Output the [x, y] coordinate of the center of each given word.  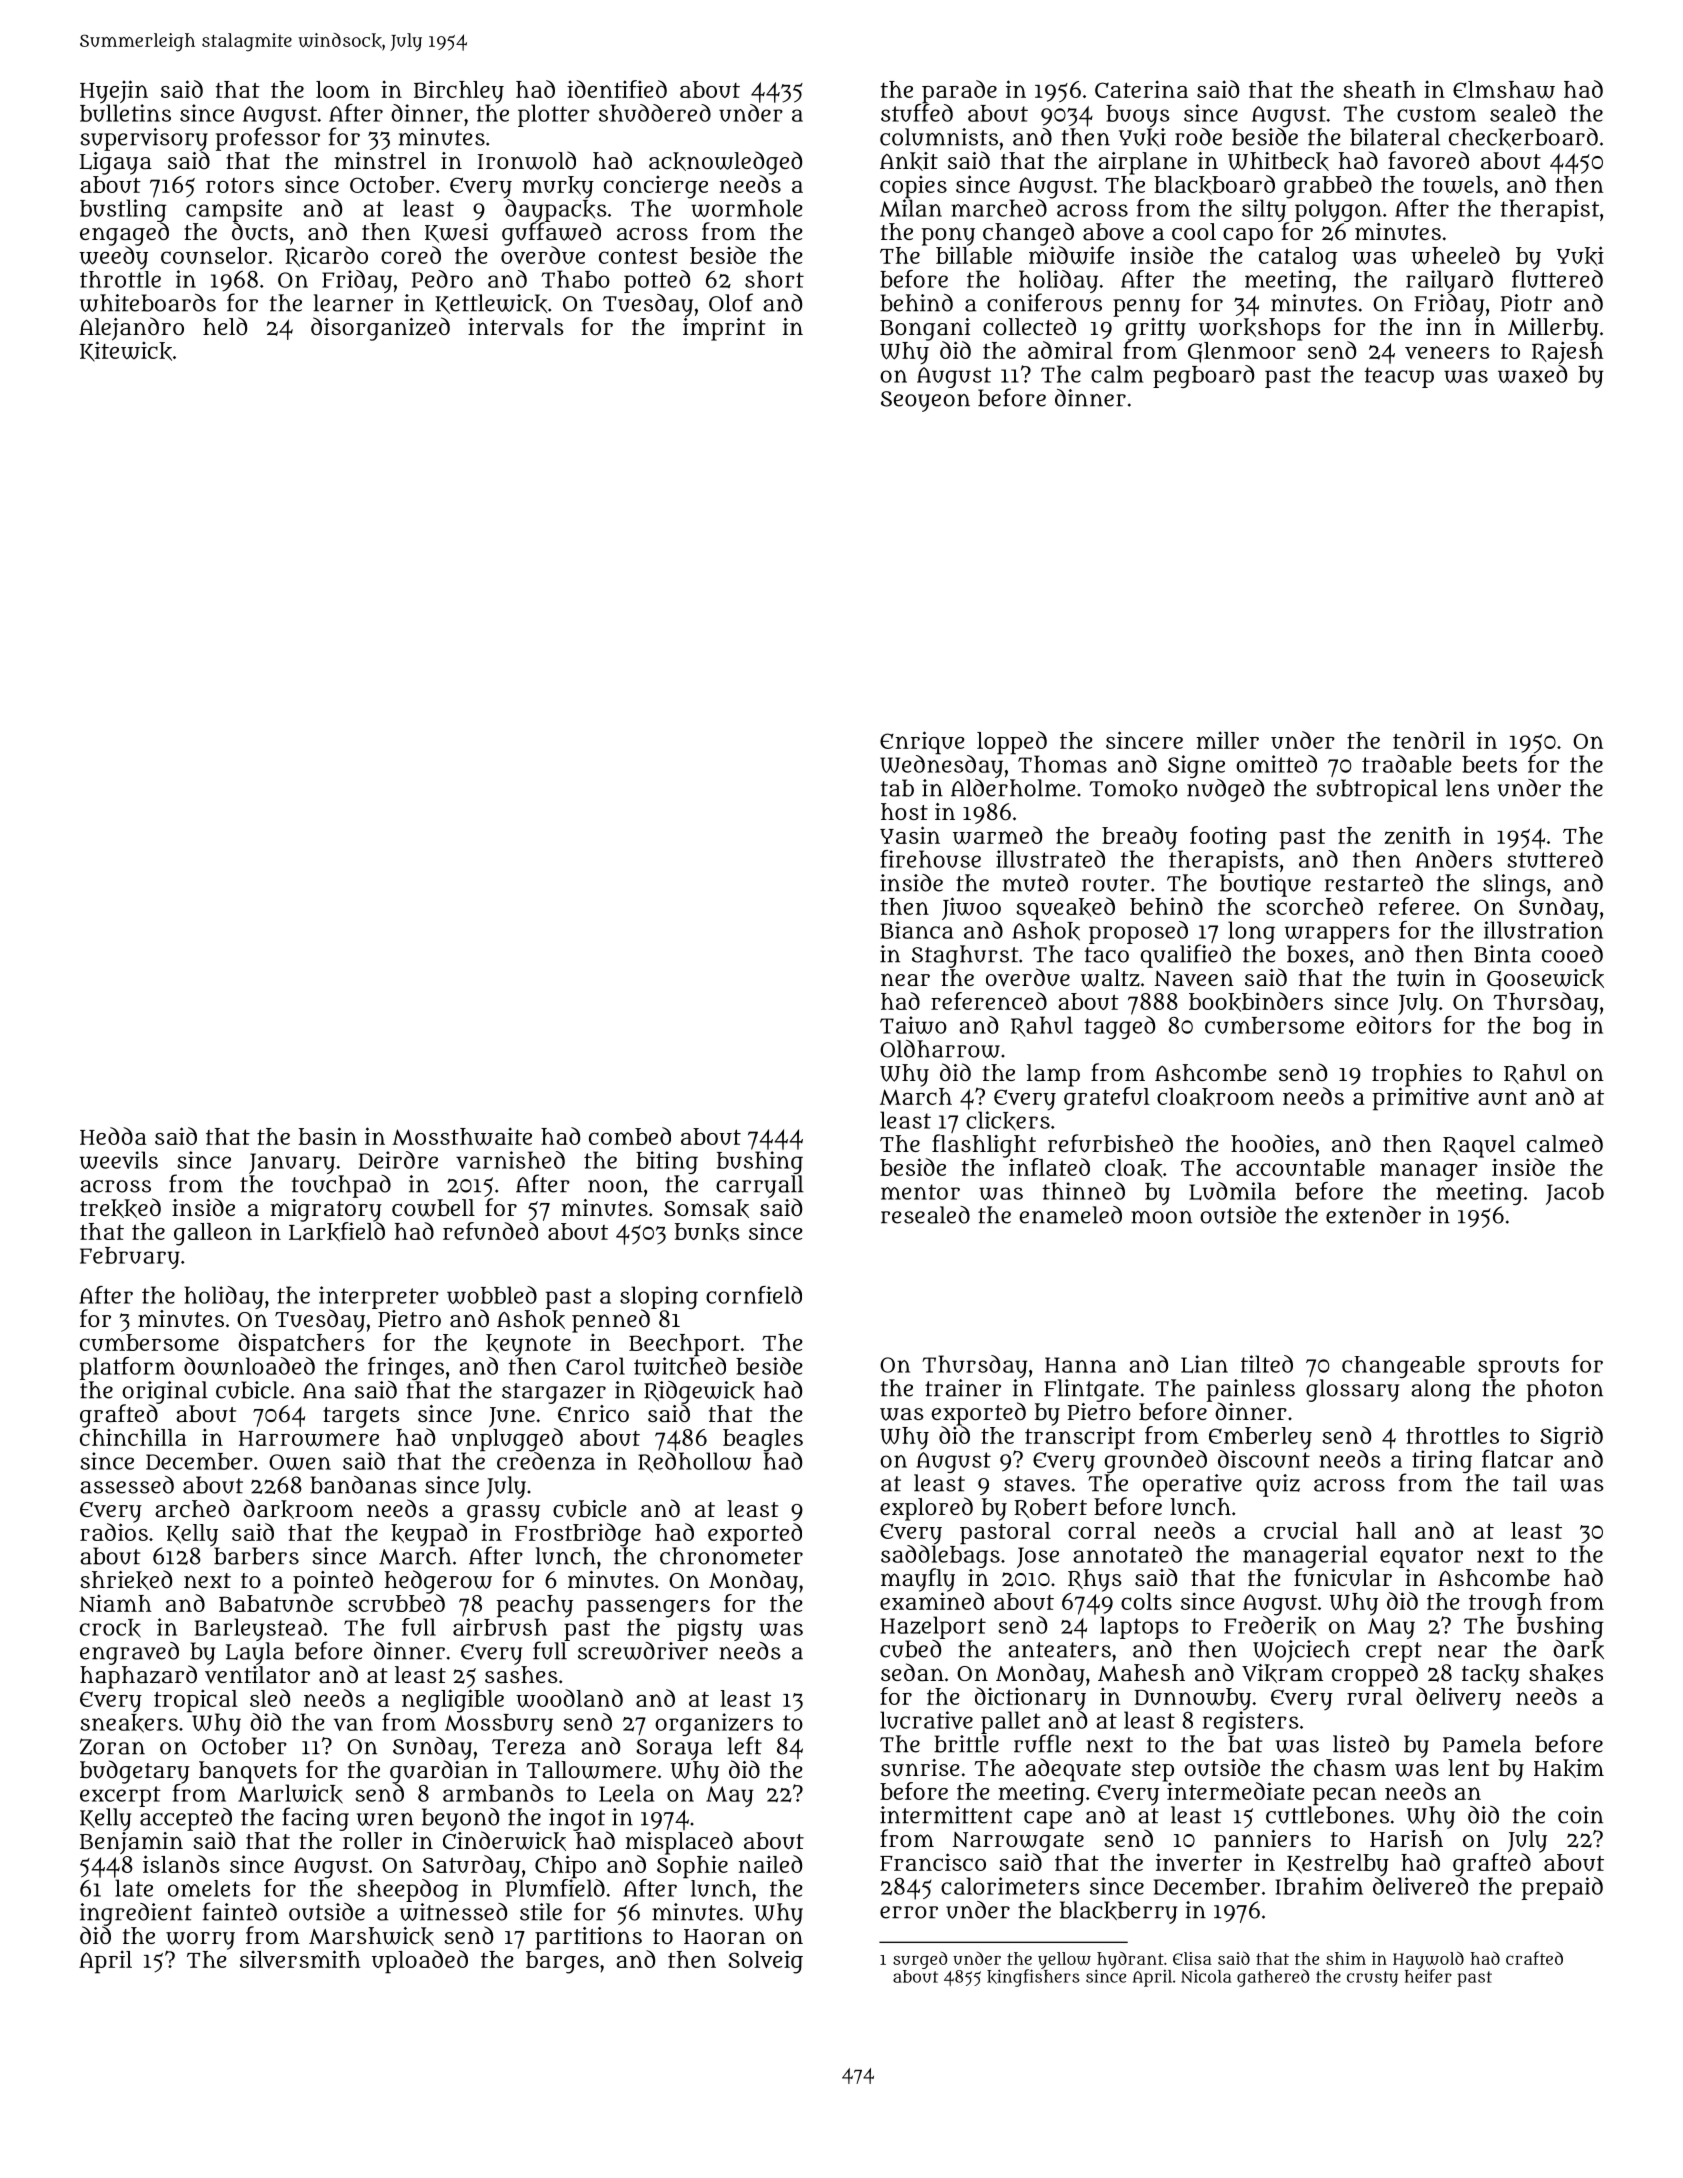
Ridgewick [699, 1392]
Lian [1204, 1364]
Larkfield [337, 1232]
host [904, 811]
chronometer [731, 1556]
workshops [1260, 329]
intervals [516, 326]
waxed [1532, 374]
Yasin [910, 835]
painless [1251, 1390]
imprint [724, 329]
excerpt [120, 1796]
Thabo [575, 279]
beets [1489, 764]
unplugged [507, 1440]
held [225, 326]
